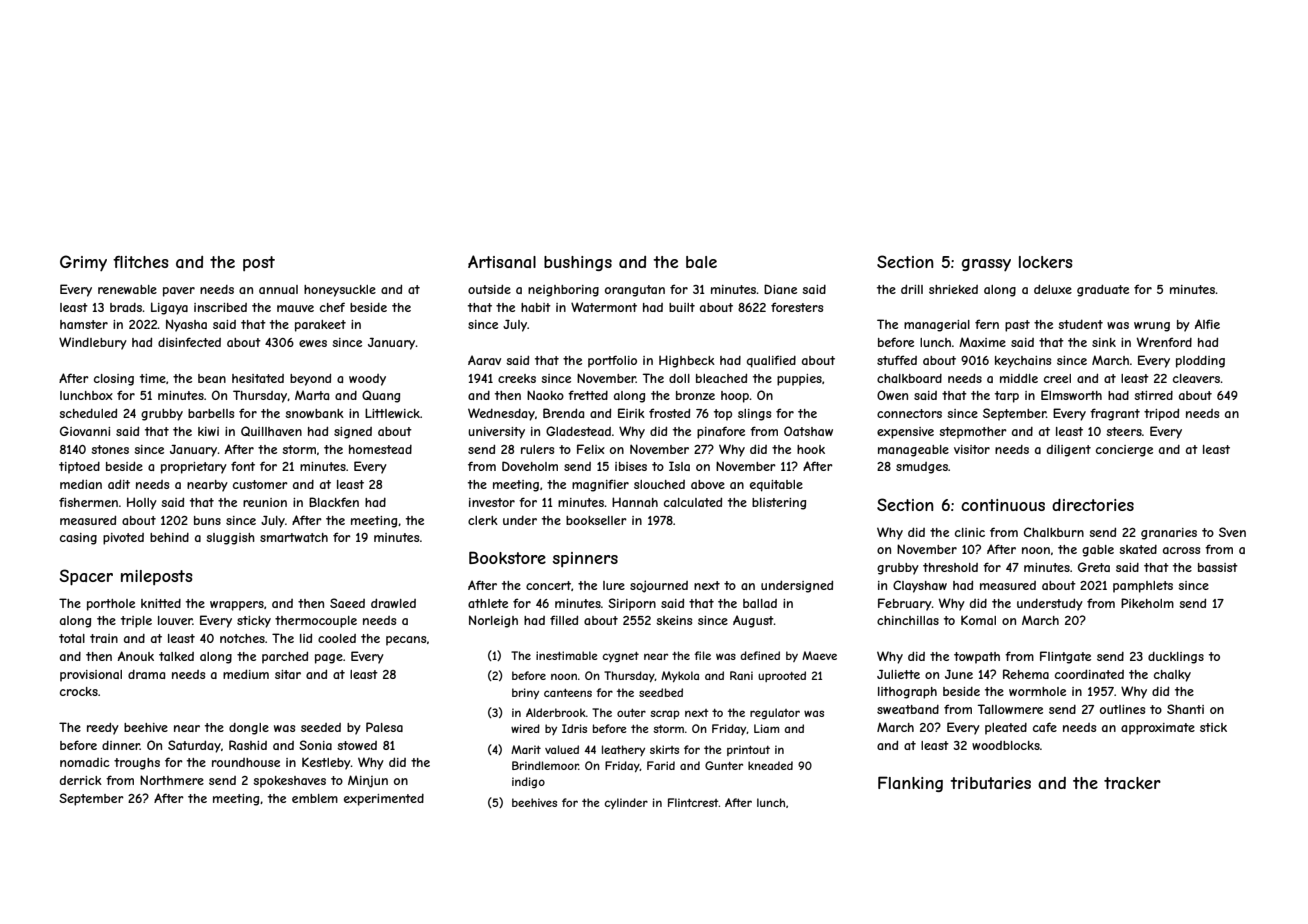 Image resolution: width=1308 pixels, height=924 pixels. I want to click on grassy, so click(986, 265).
